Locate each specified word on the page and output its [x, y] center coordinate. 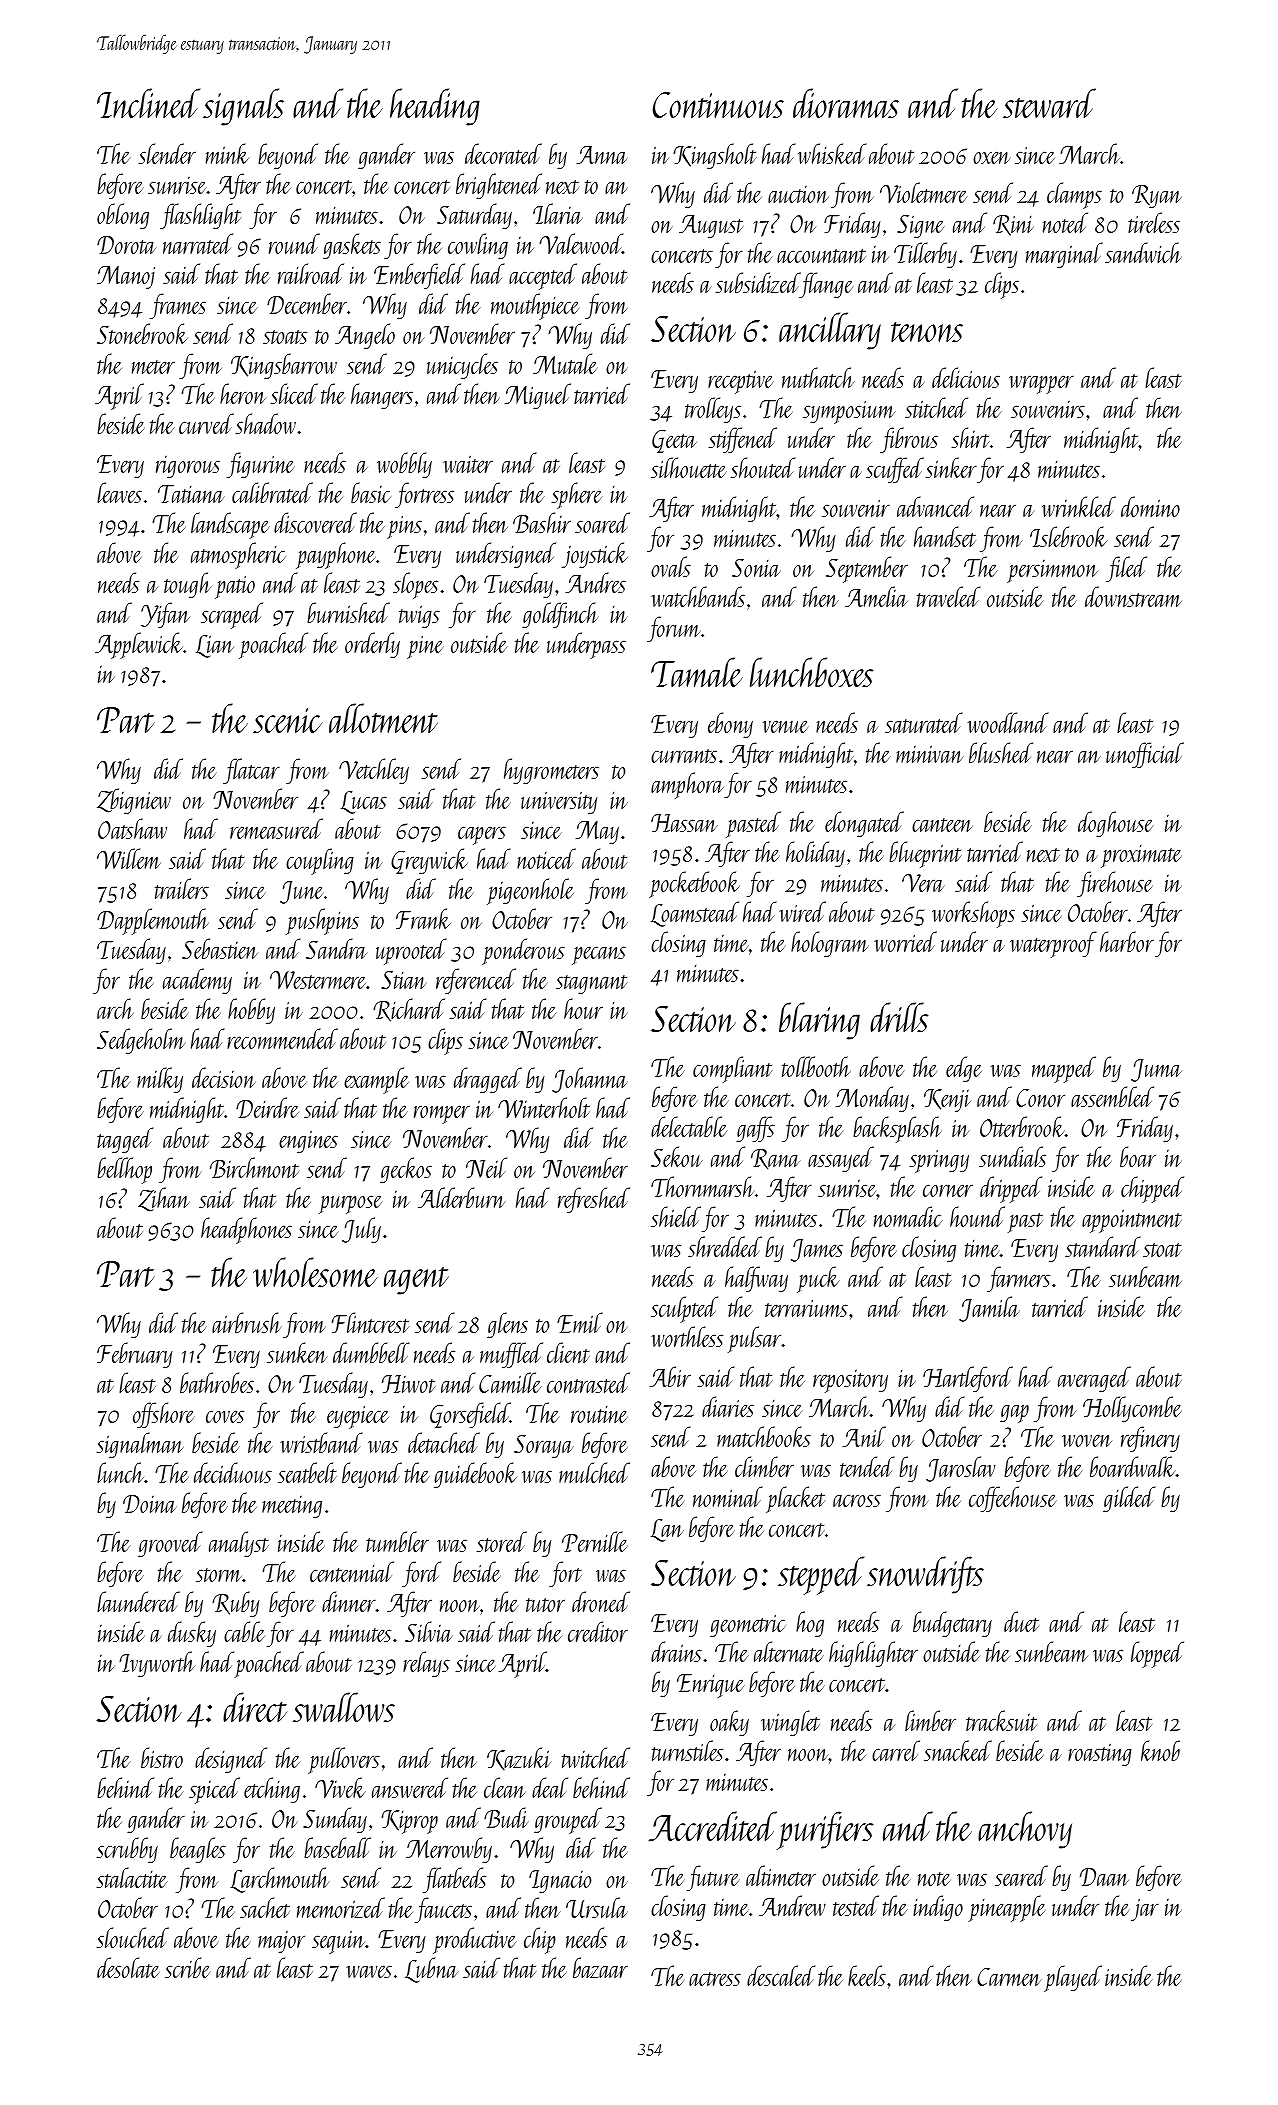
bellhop [124, 1170]
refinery [1150, 1439]
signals [243, 107]
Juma [1156, 1070]
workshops [973, 914]
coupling [320, 861]
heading [435, 107]
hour [583, 1008]
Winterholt [544, 1107]
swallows [344, 1707]
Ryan [1157, 196]
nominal [728, 1496]
